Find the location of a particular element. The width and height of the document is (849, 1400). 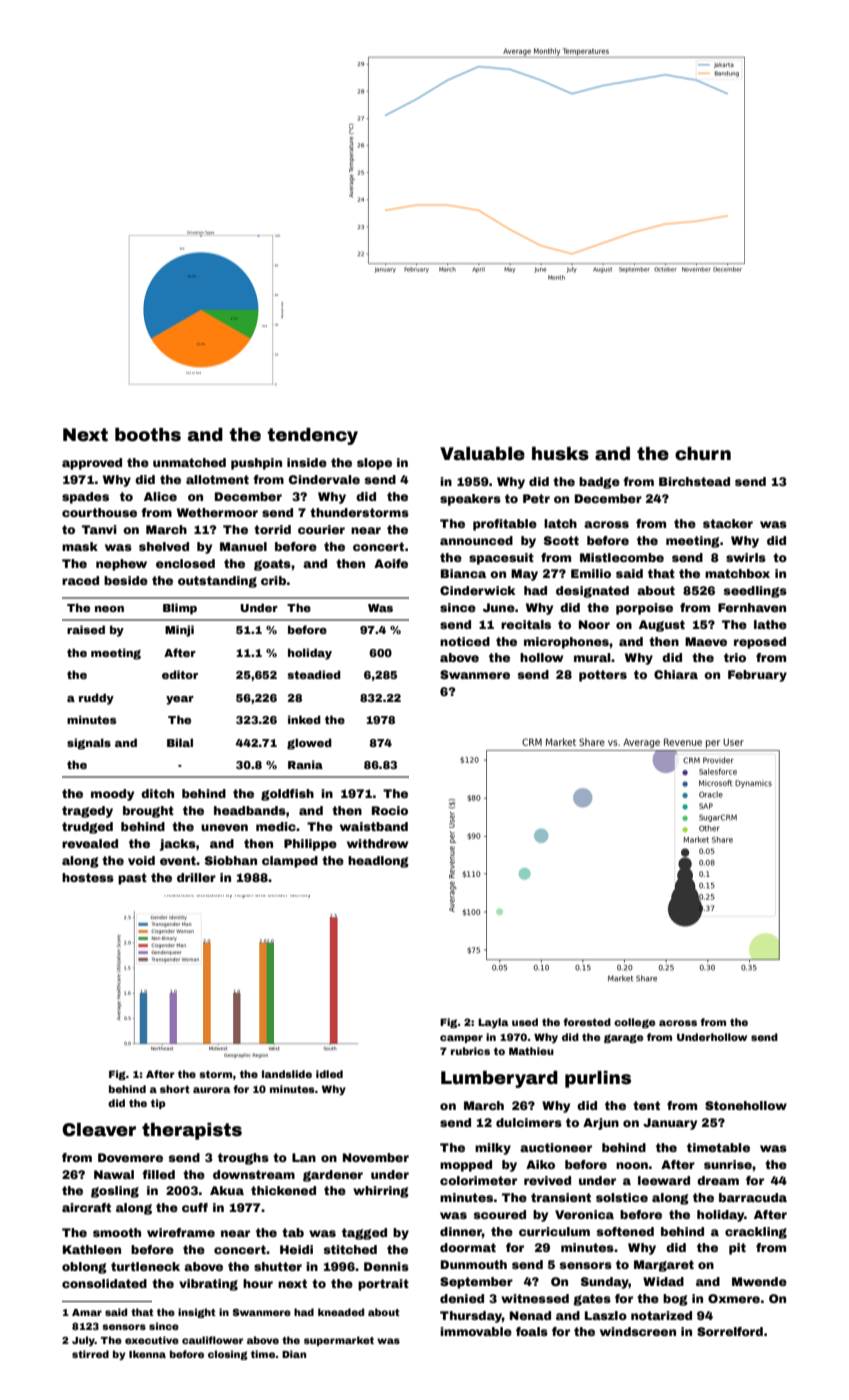

seedlings is located at coordinates (755, 592).
